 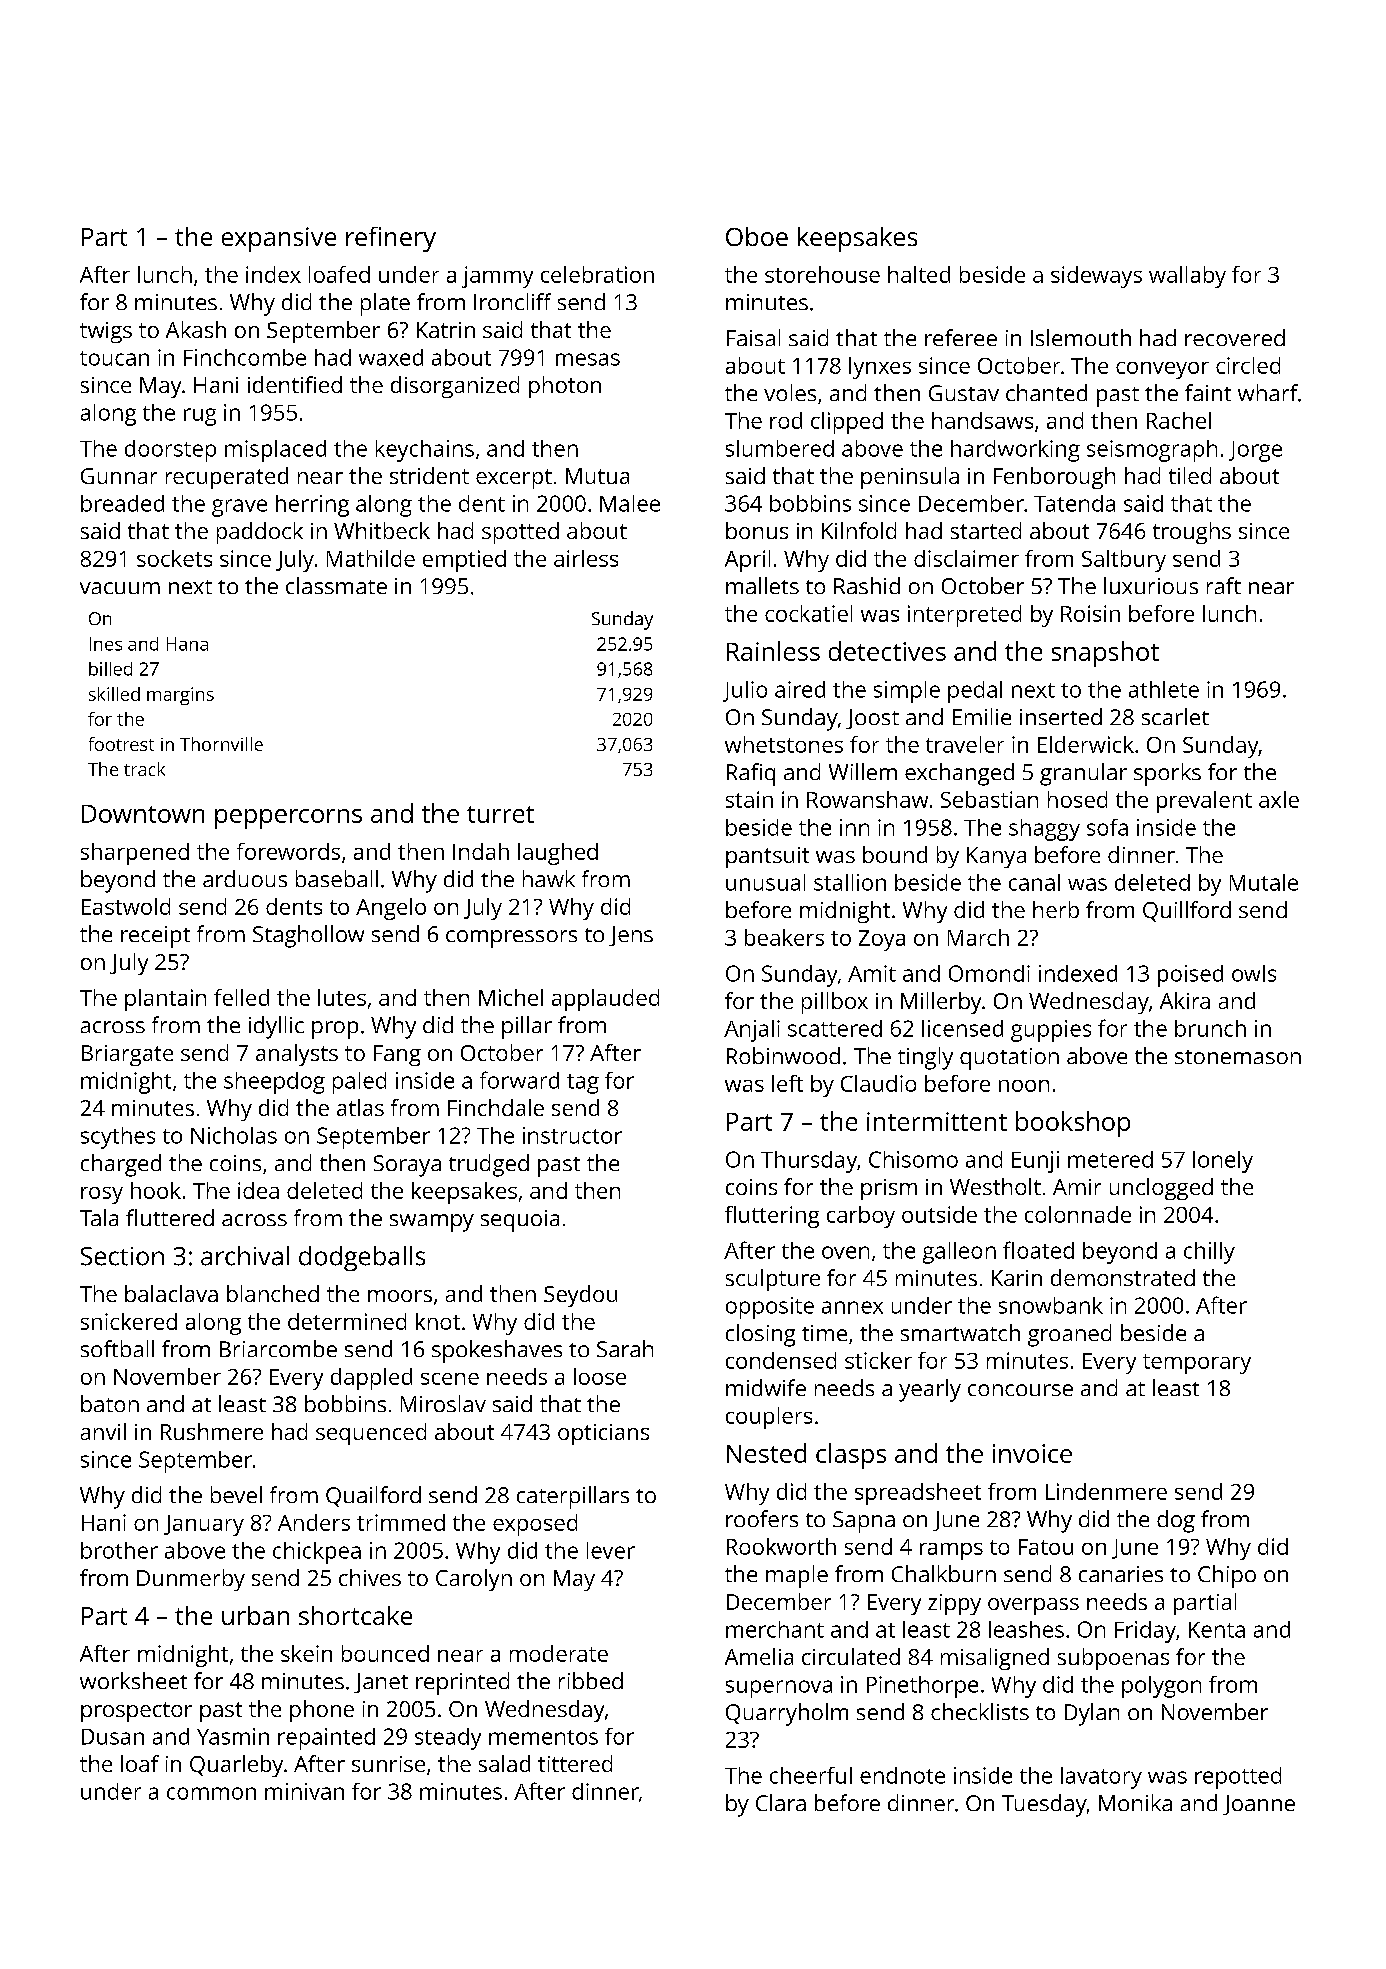 I want to click on common, so click(x=211, y=1793).
